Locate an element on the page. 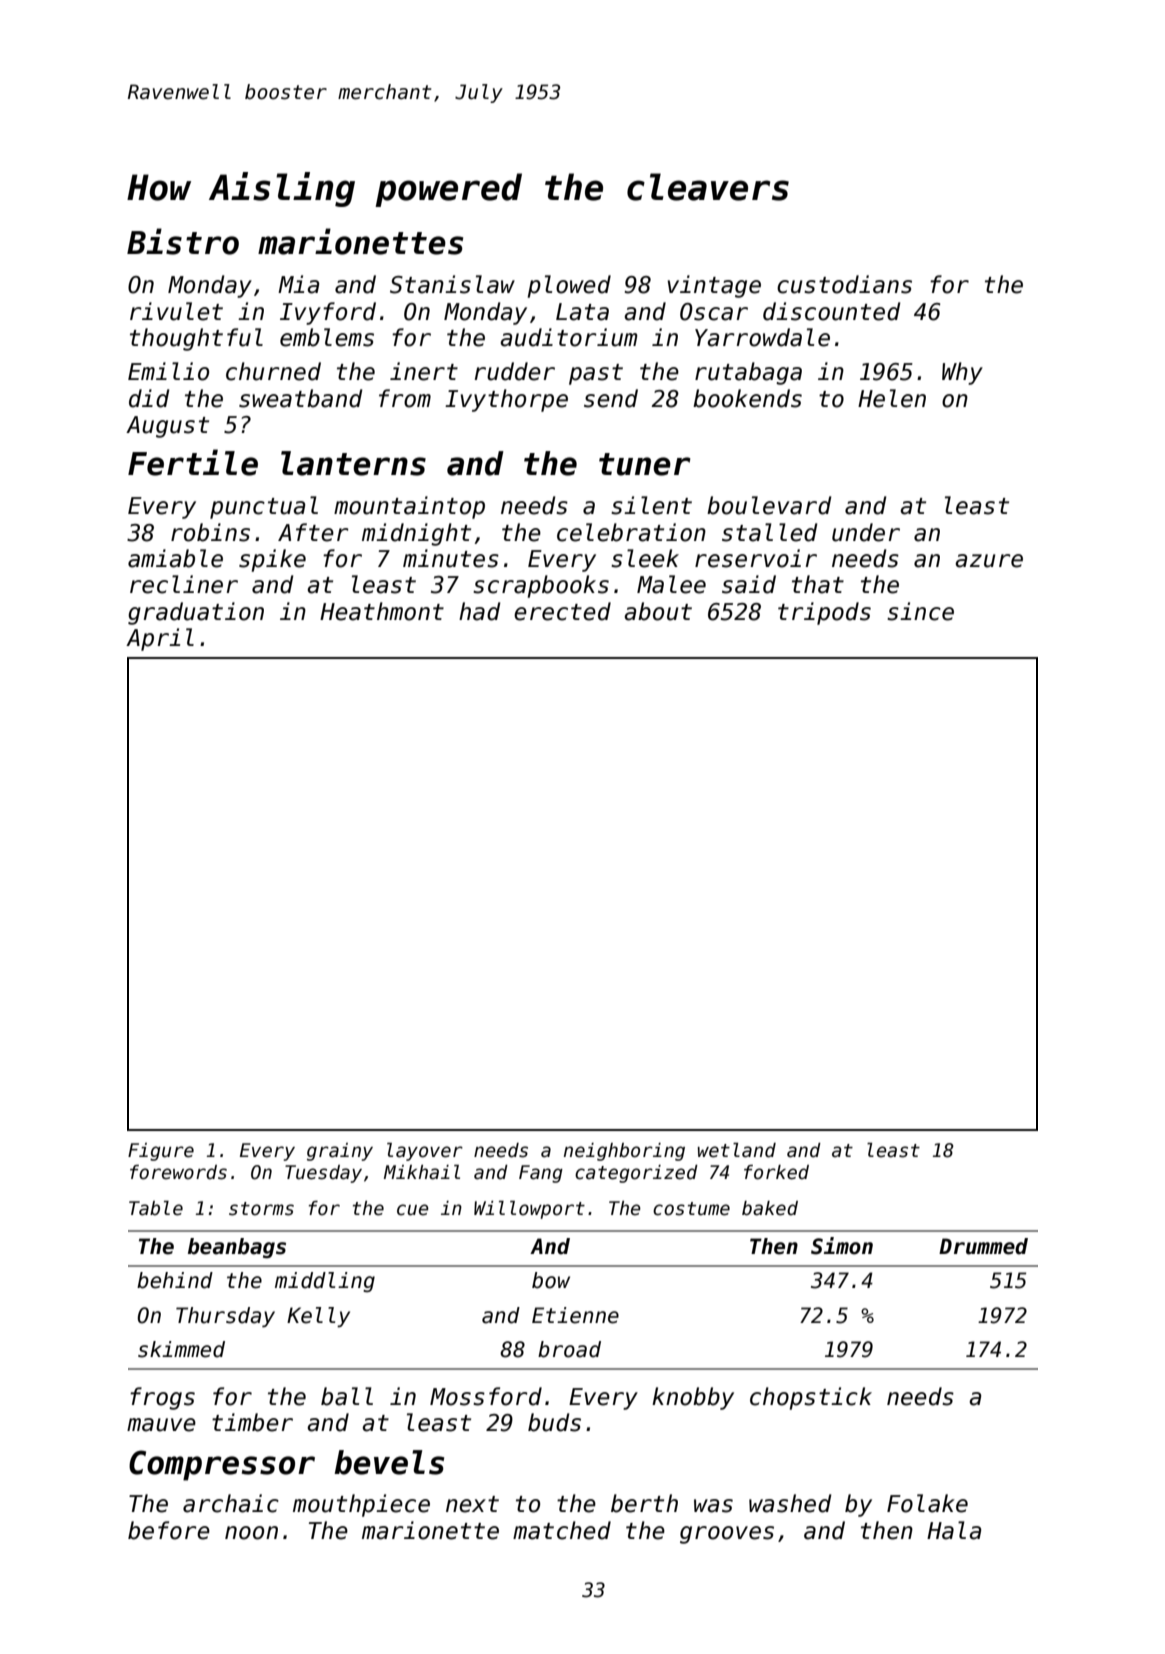 The height and width of the document is (1654, 1165). archaic is located at coordinates (231, 1503).
